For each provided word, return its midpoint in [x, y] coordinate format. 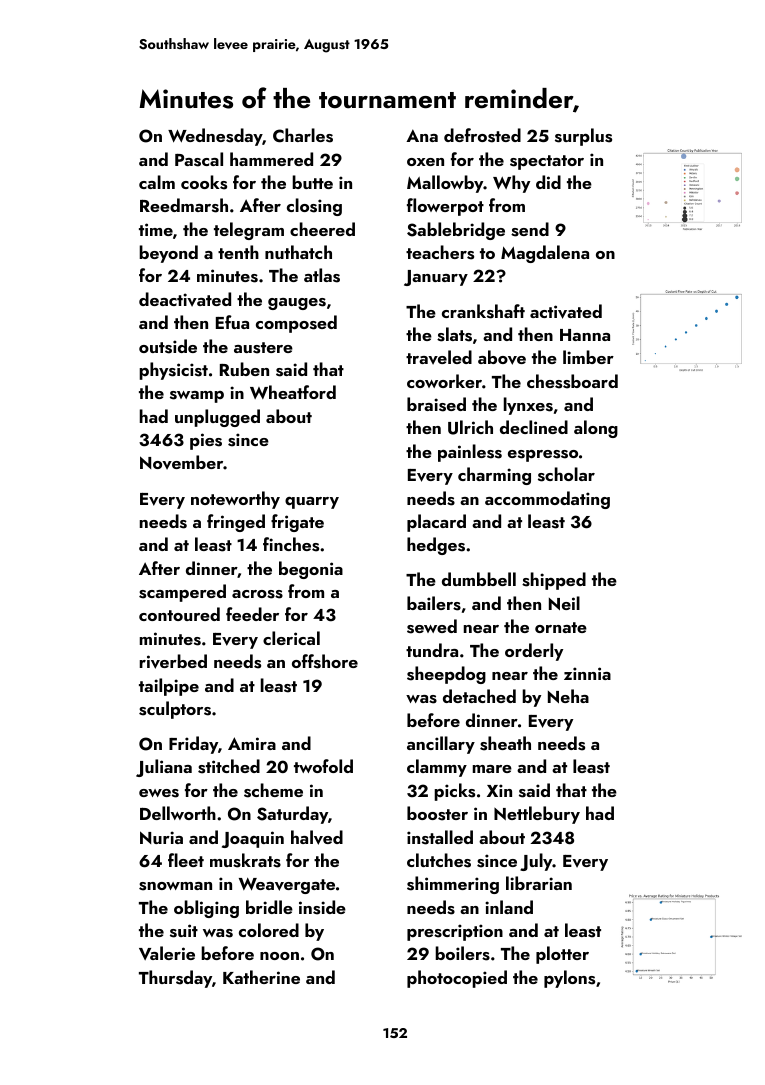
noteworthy [235, 500]
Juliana [164, 768]
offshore [325, 661]
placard [436, 523]
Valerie [167, 953]
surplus [583, 137]
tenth [238, 252]
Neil [564, 603]
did [548, 182]
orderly [534, 652]
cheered [322, 229]
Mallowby [445, 184]
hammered [271, 159]
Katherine [261, 977]
